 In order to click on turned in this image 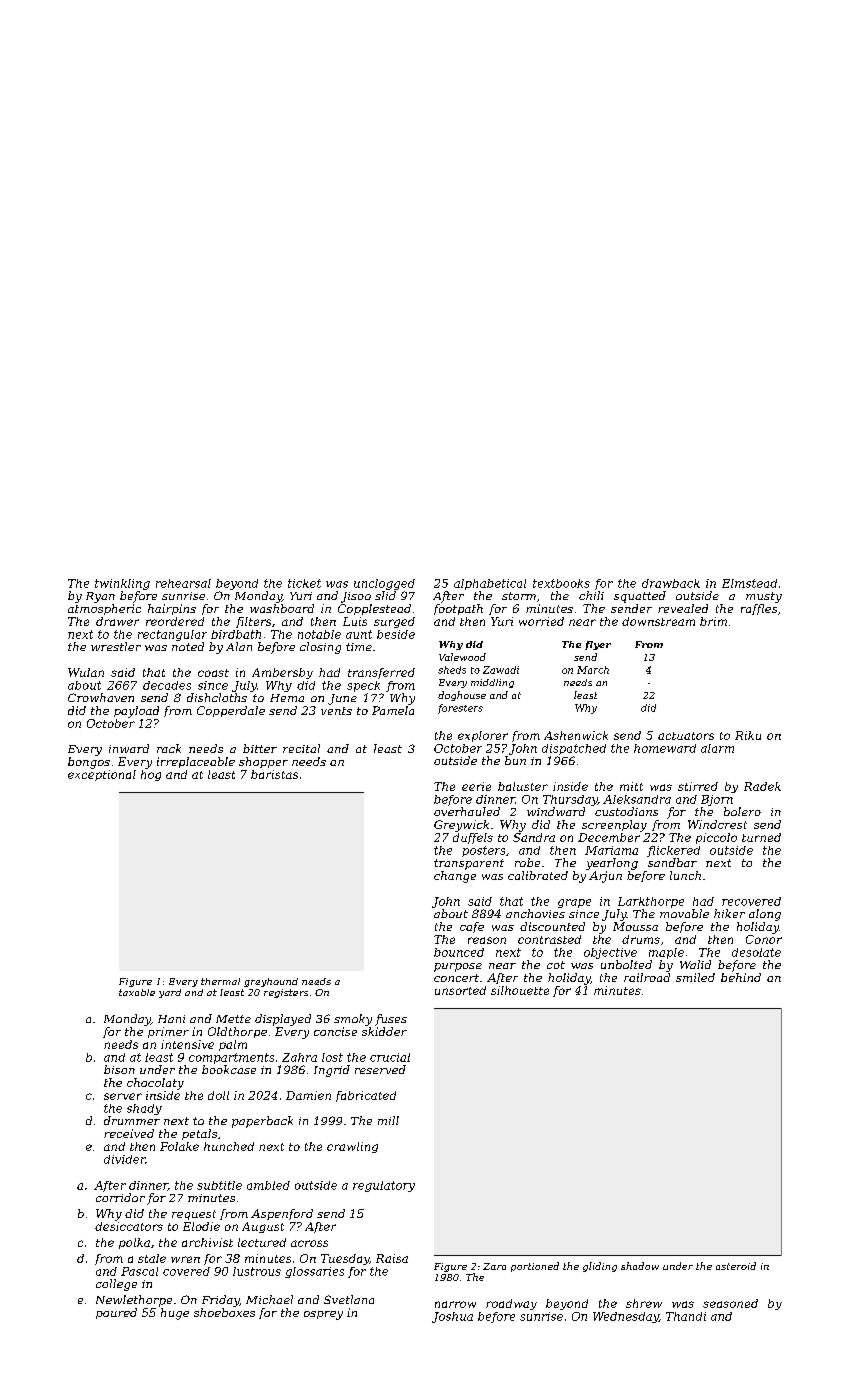, I will do `click(761, 837)`.
